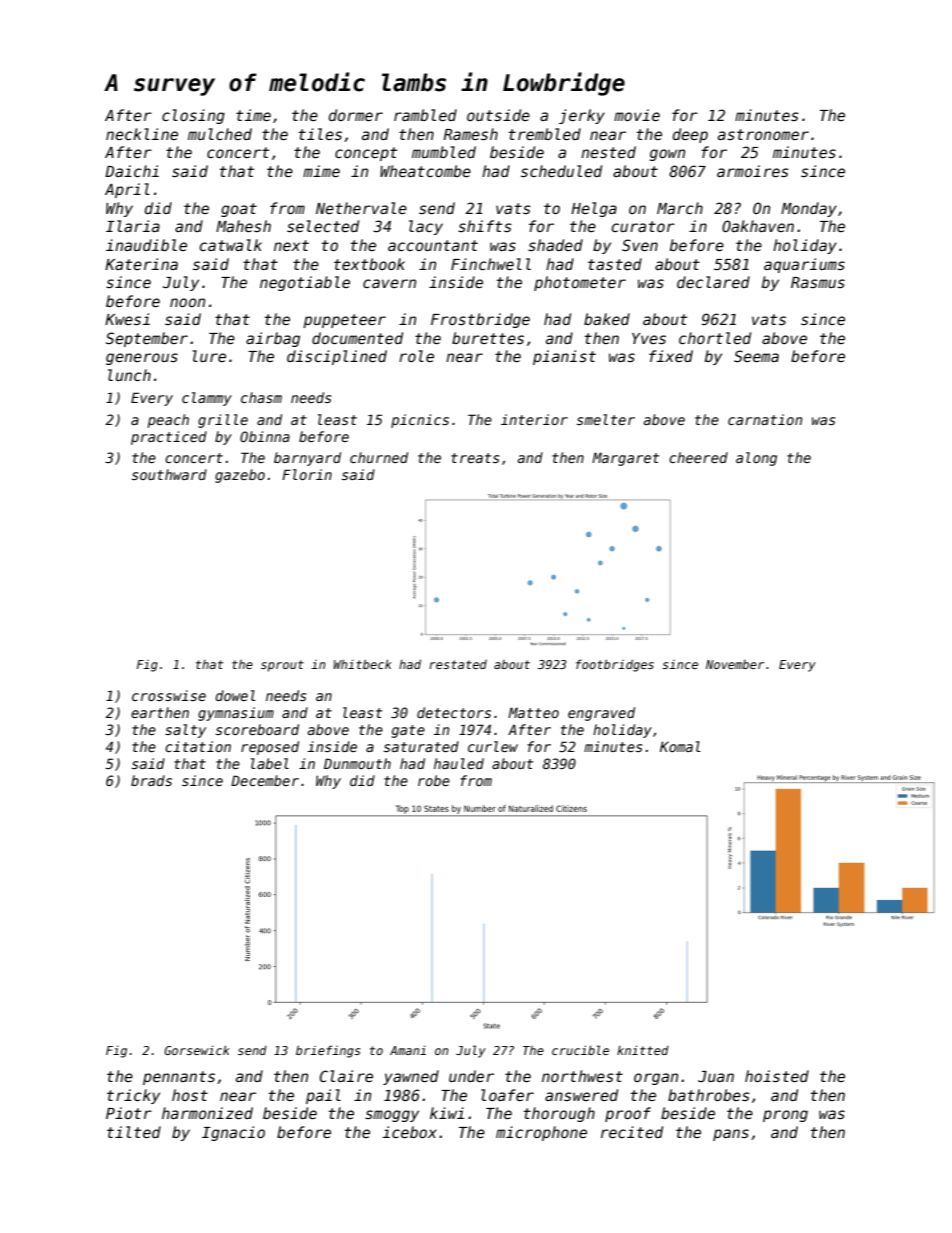 The width and height of the screenshot is (952, 1233). What do you see at coordinates (615, 665) in the screenshot?
I see `footbridges` at bounding box center [615, 665].
